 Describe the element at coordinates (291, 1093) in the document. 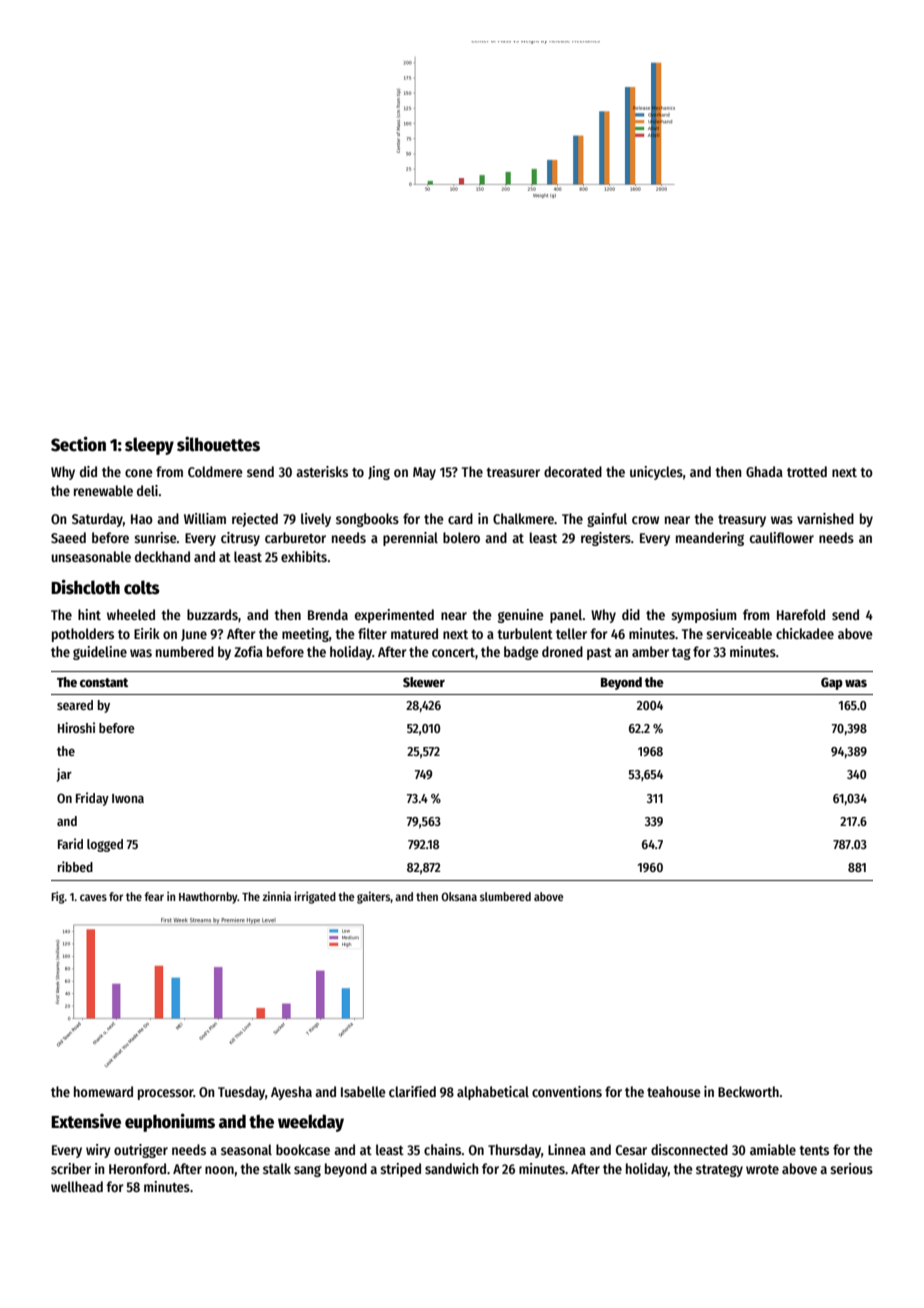

I see `Ayesha` at that location.
